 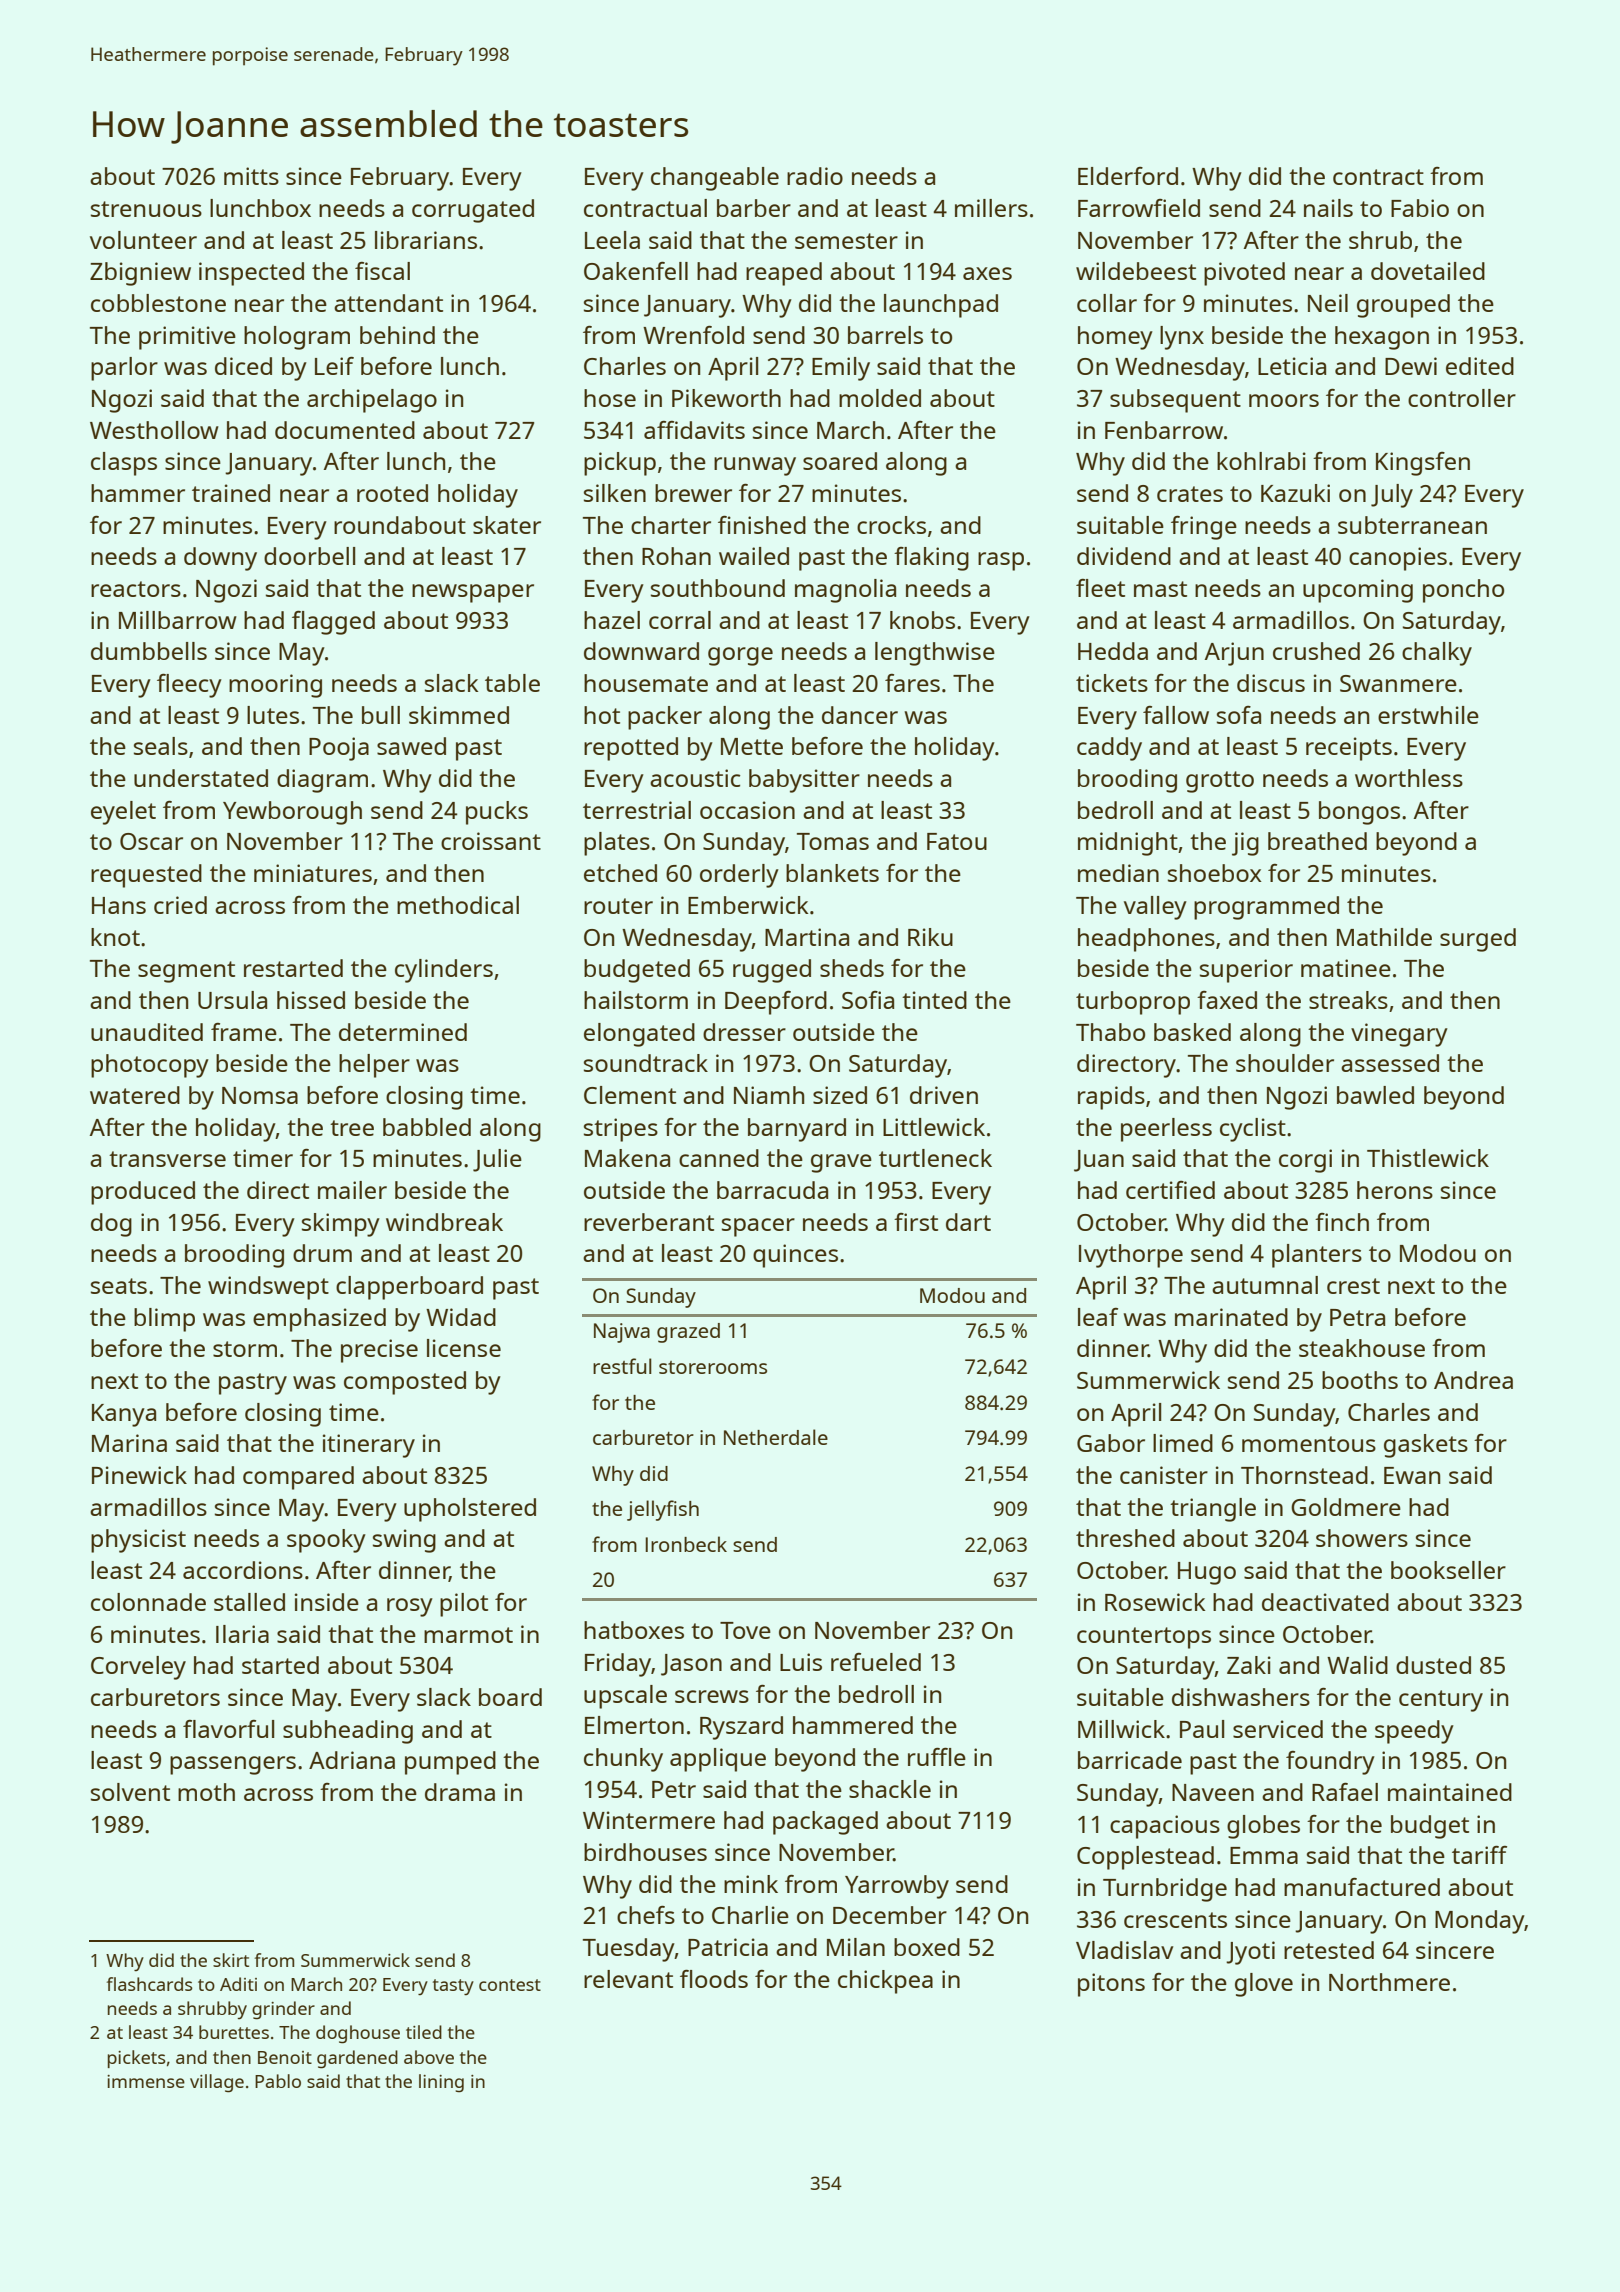 What do you see at coordinates (1111, 1985) in the page?
I see `pitons` at bounding box center [1111, 1985].
